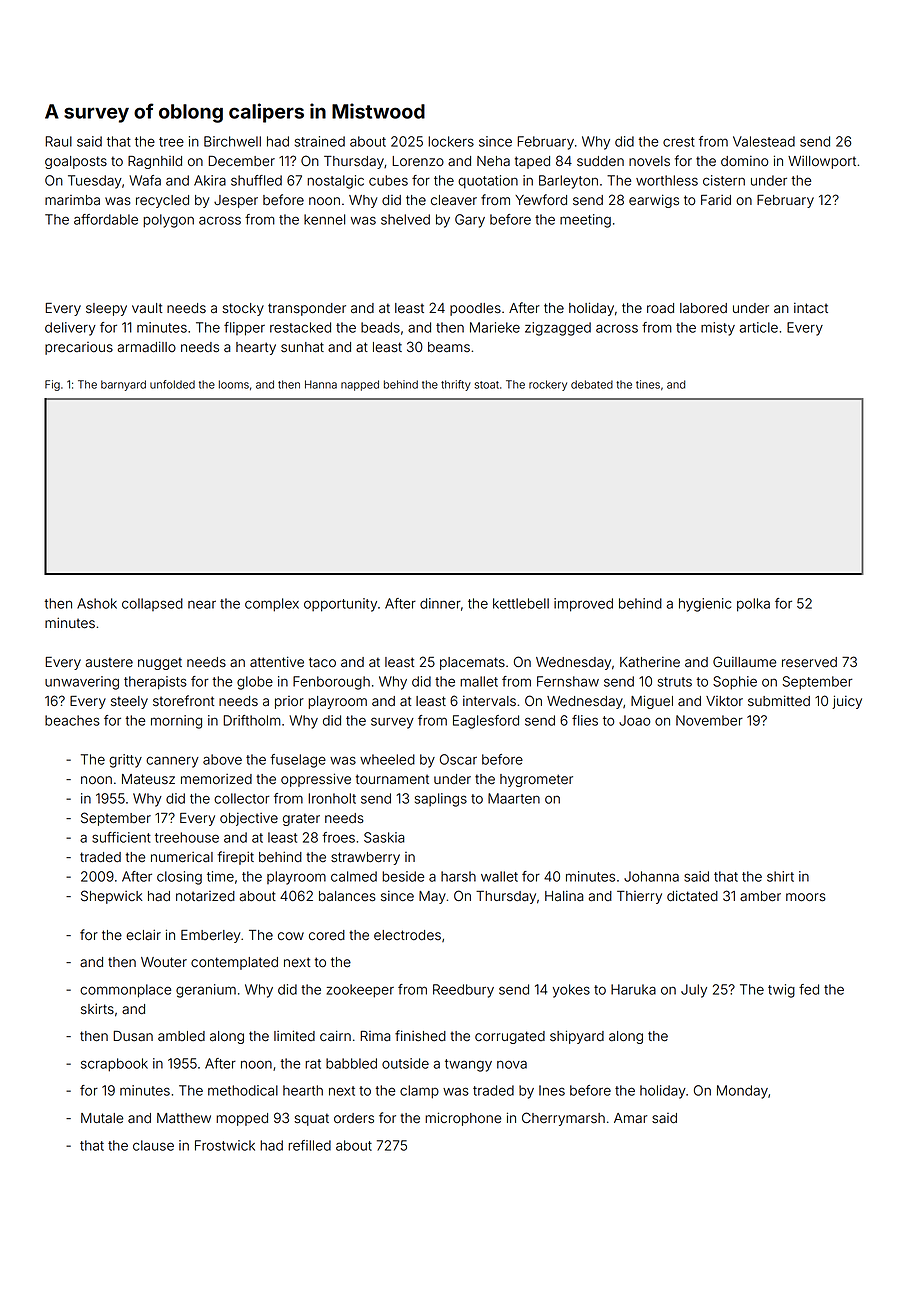  I want to click on Birchwell, so click(232, 141).
